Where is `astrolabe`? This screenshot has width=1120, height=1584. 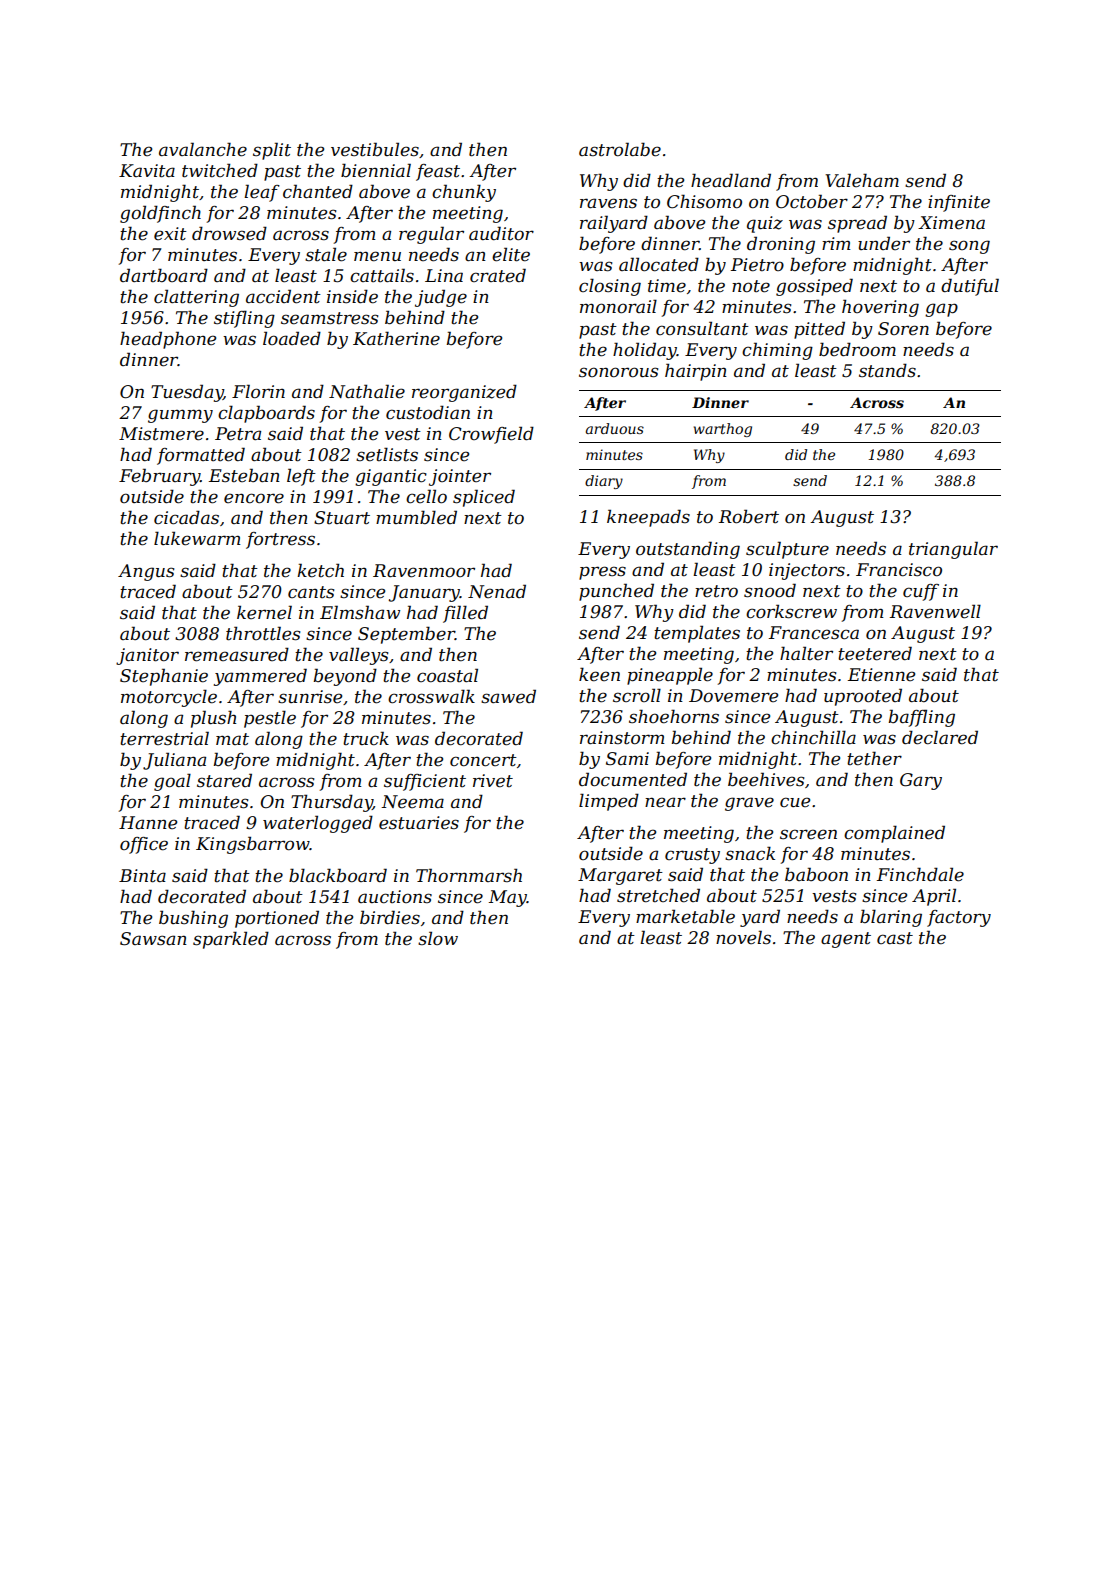 astrolabe is located at coordinates (620, 149).
